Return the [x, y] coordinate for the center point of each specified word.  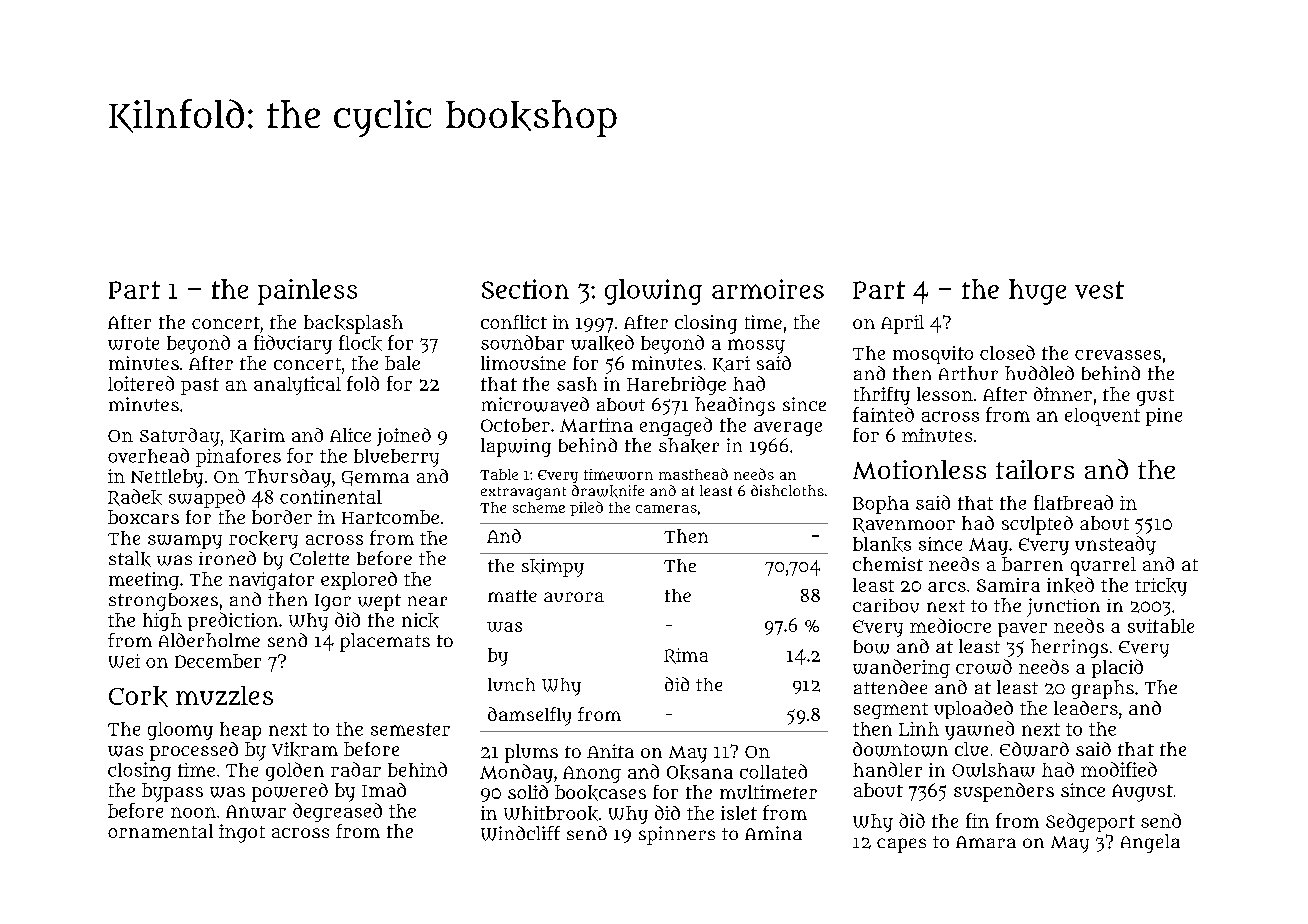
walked [602, 343]
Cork [138, 696]
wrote [133, 343]
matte [512, 596]
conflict [514, 322]
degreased [337, 812]
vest [1099, 290]
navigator [271, 581]
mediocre [950, 625]
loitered [141, 383]
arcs [947, 587]
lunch [511, 684]
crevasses [1118, 355]
